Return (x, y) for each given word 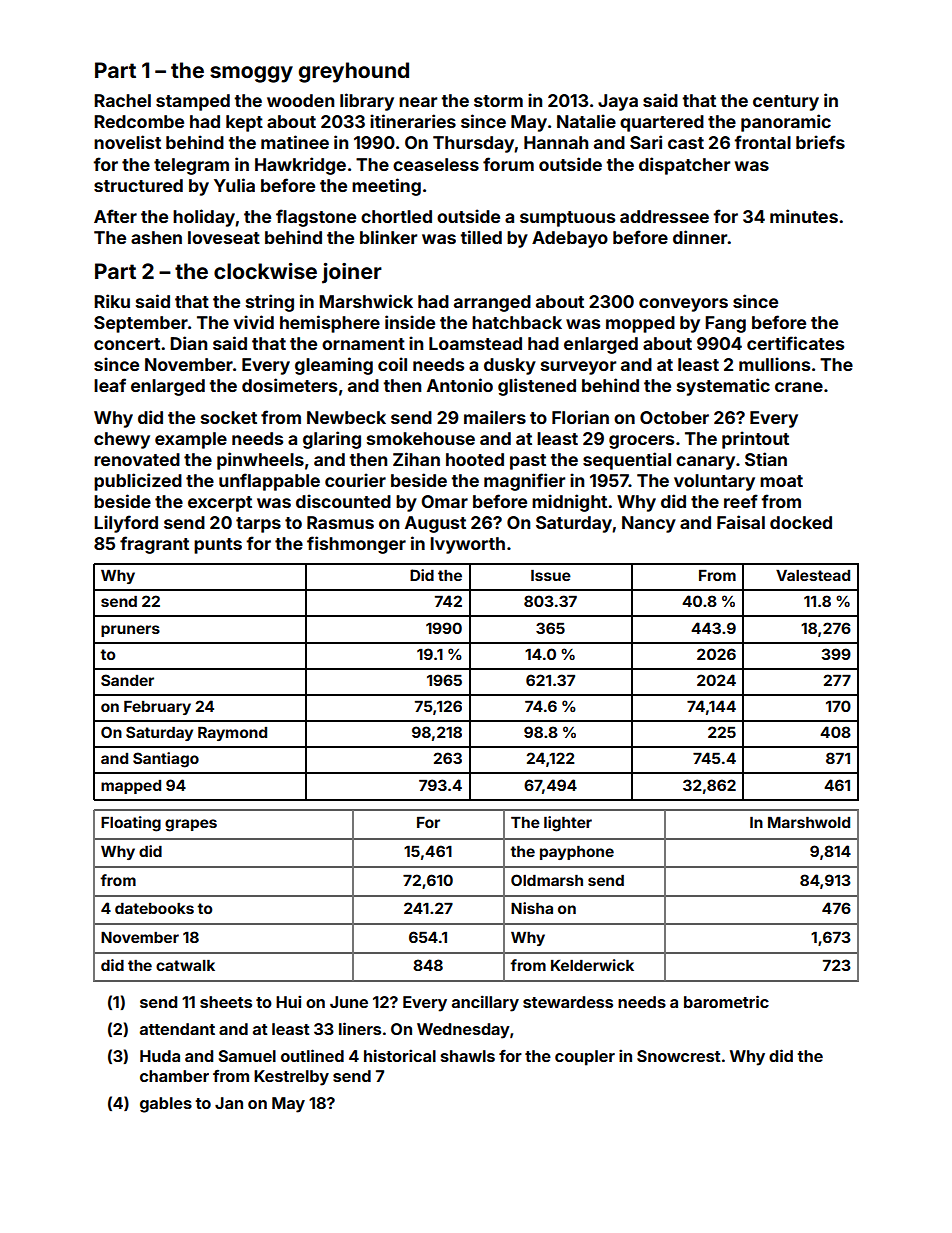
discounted (343, 501)
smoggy (251, 74)
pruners (130, 631)
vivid (254, 322)
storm (498, 101)
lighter (568, 824)
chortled (396, 216)
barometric (726, 1001)
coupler (585, 1058)
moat (781, 481)
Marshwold (809, 822)
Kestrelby (291, 1078)
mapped (131, 787)
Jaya (618, 102)
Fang (725, 324)
